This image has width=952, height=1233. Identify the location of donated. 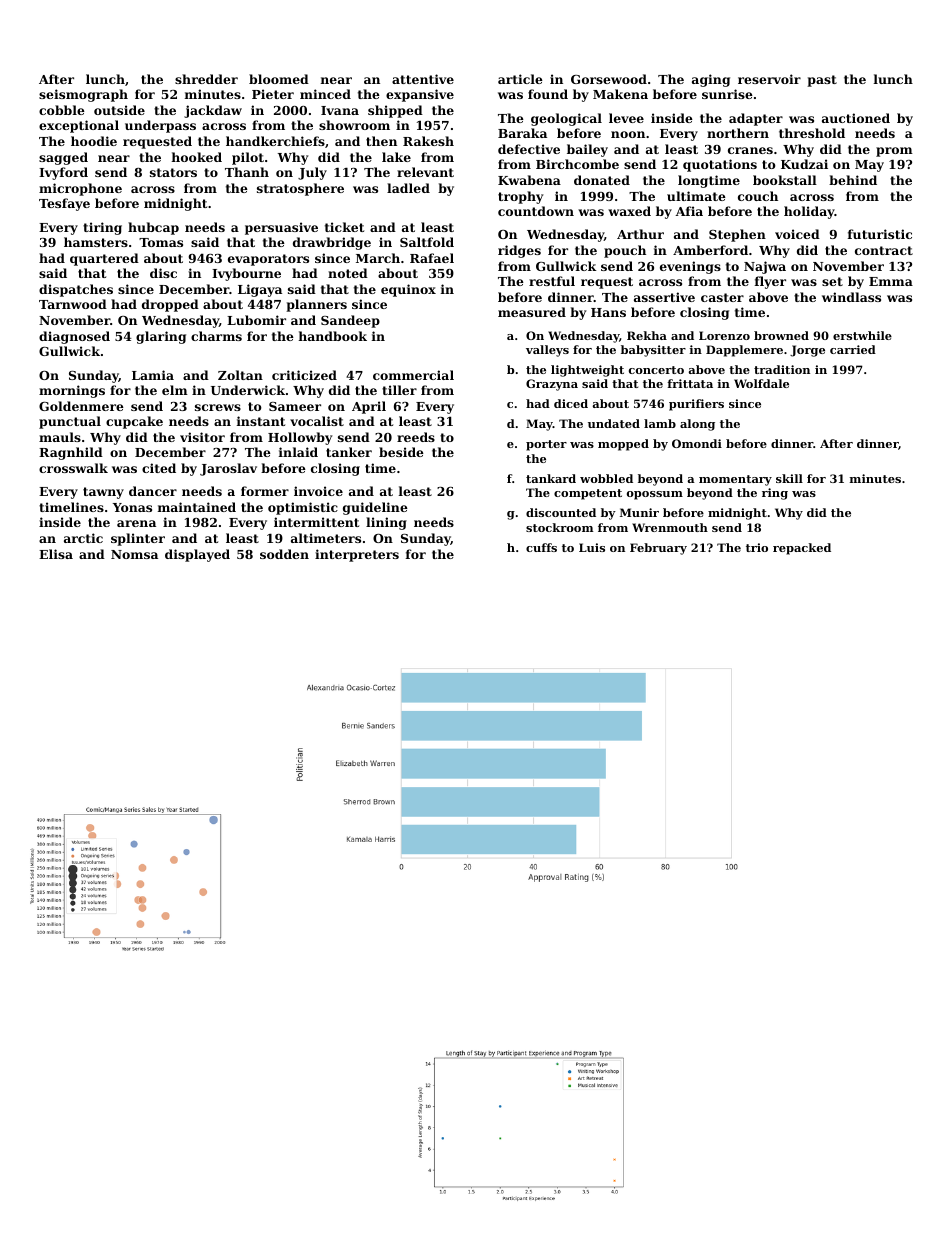
(602, 180).
